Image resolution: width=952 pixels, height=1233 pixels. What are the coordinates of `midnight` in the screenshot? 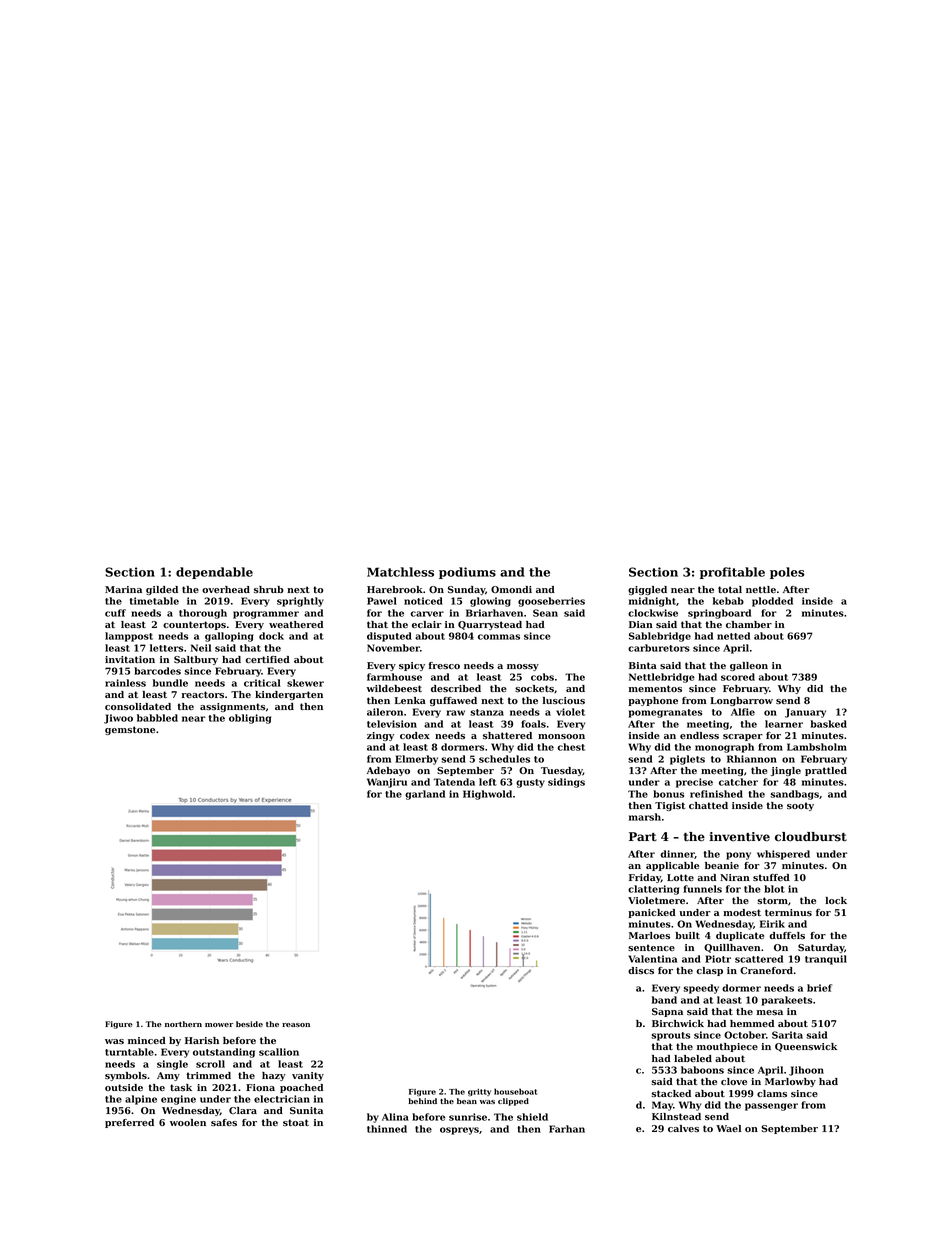 It's located at (652, 602).
